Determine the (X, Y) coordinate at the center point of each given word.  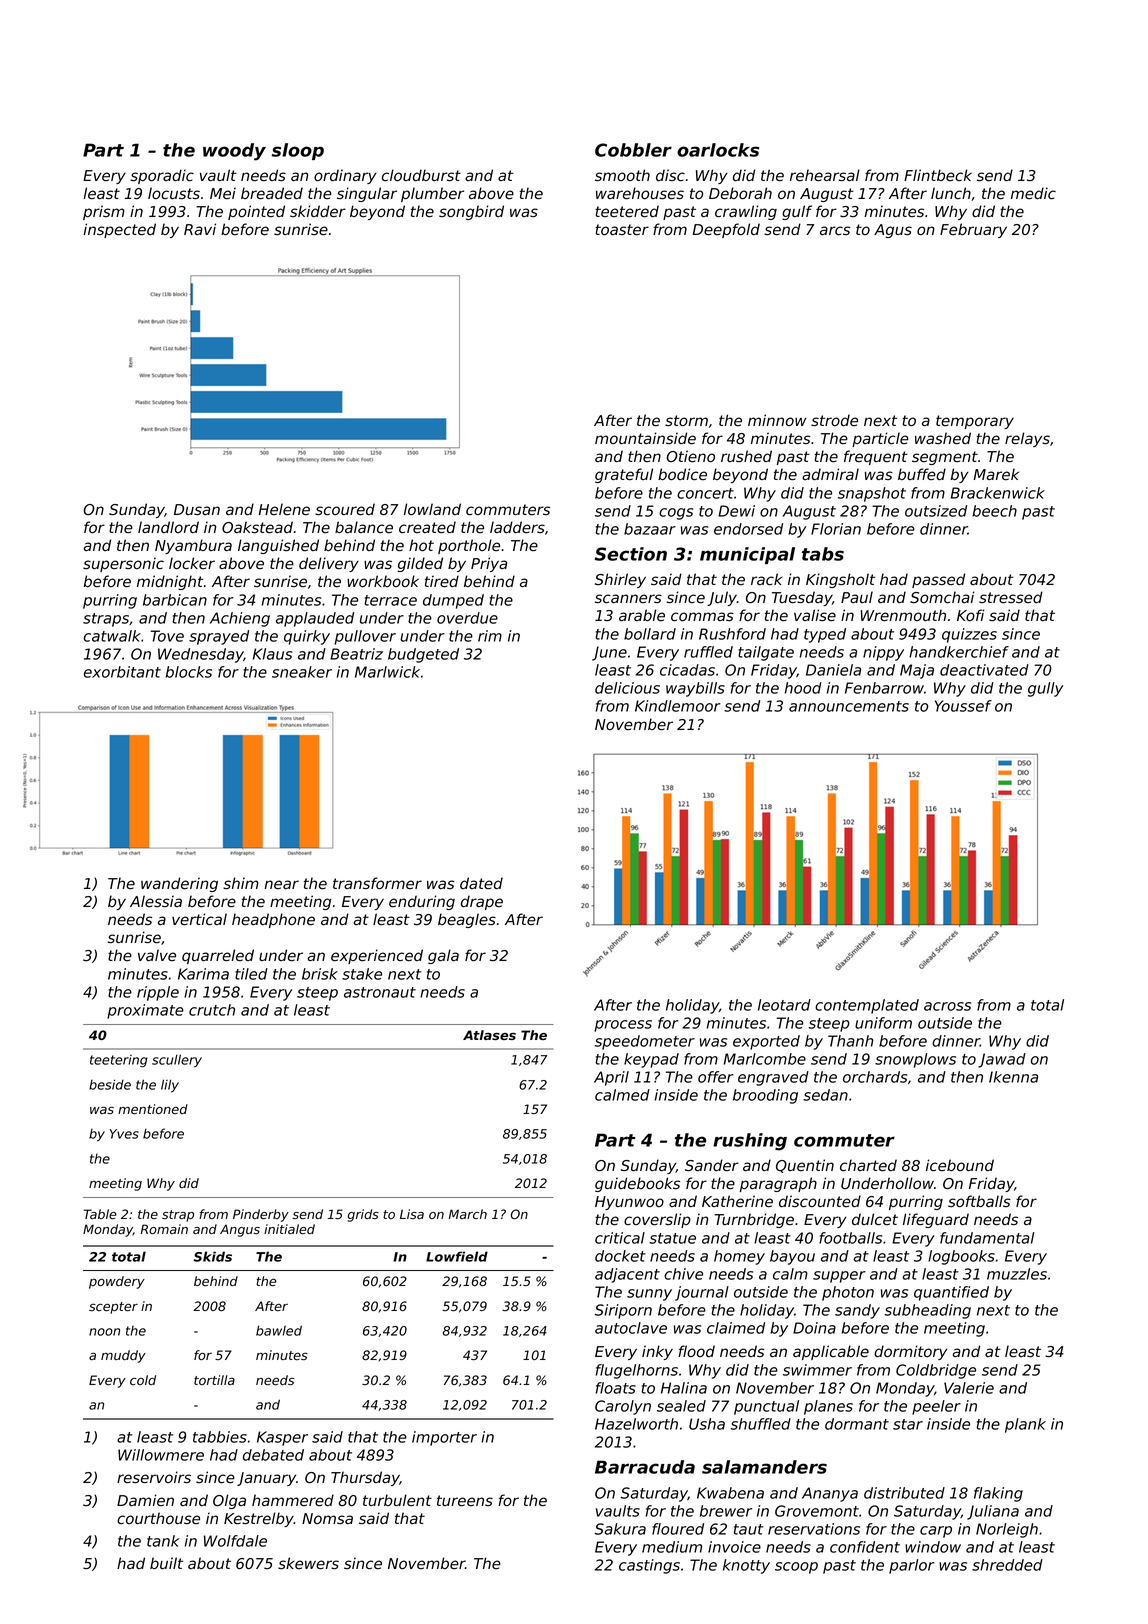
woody (234, 152)
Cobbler (633, 150)
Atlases (489, 1035)
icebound (960, 1165)
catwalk (112, 636)
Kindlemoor (678, 706)
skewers (308, 1563)
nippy (883, 653)
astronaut (380, 992)
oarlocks (718, 150)
